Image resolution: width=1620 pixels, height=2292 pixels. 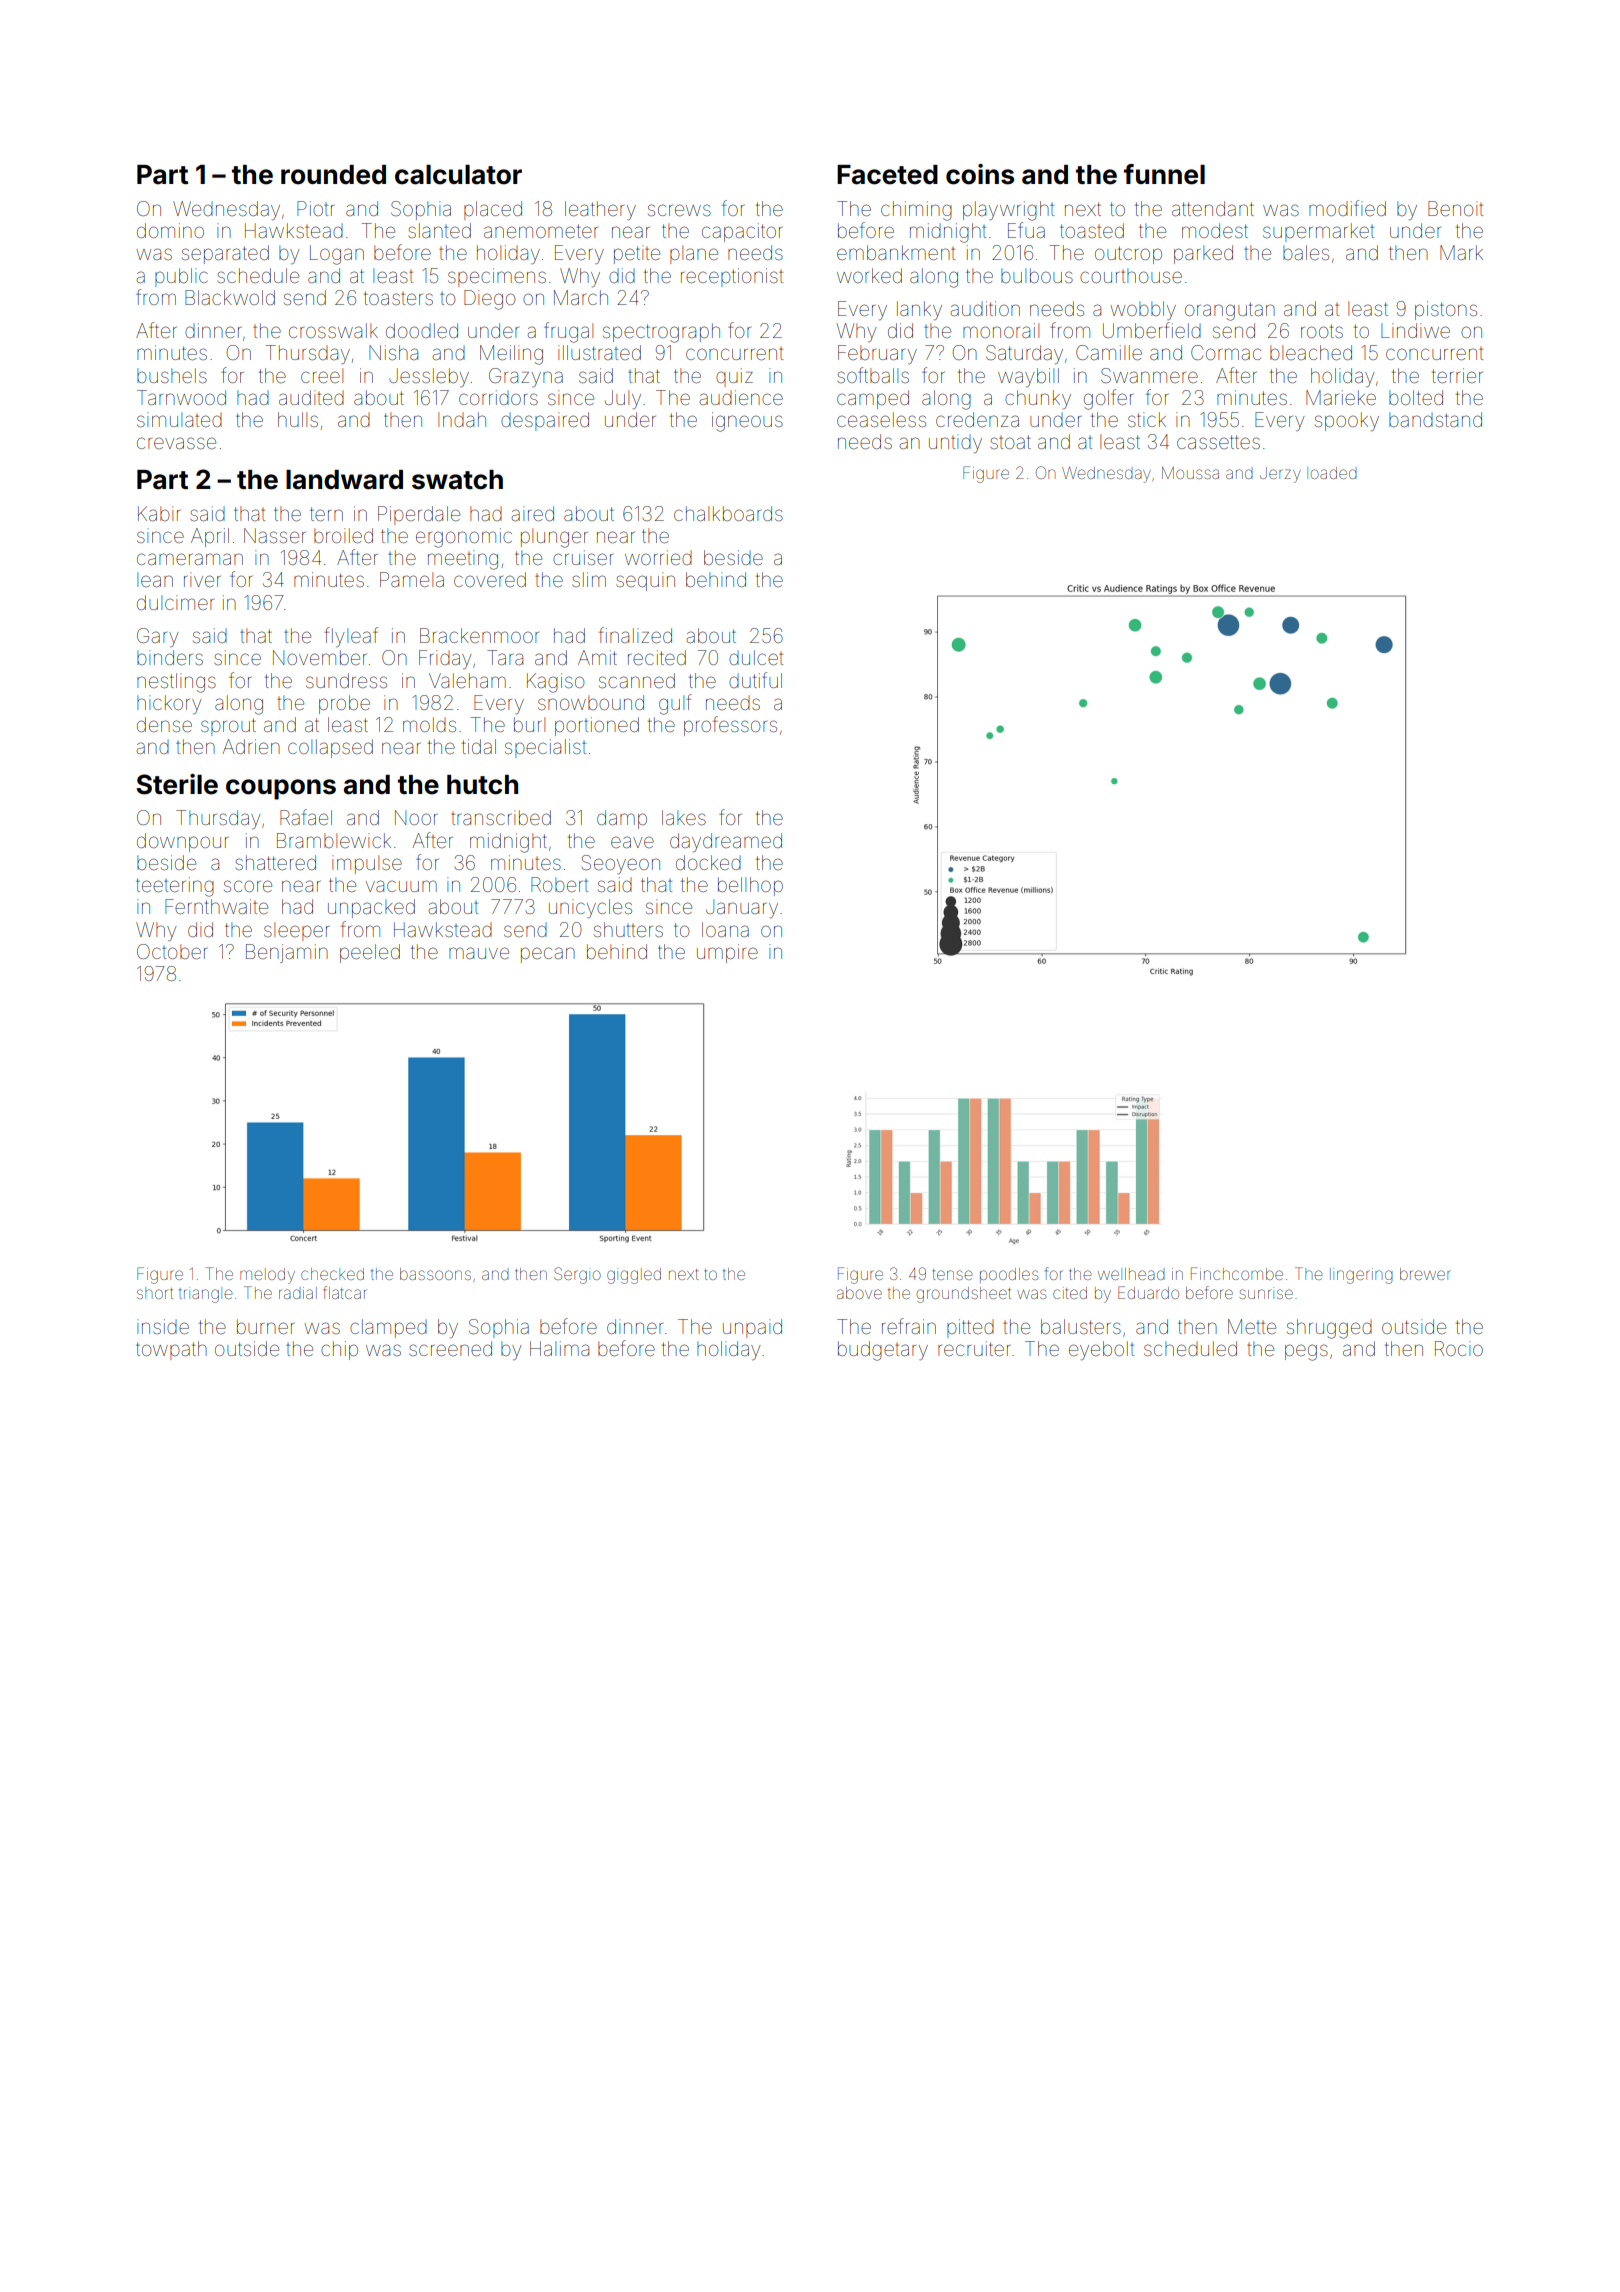 What do you see at coordinates (332, 1274) in the document?
I see `checked` at bounding box center [332, 1274].
